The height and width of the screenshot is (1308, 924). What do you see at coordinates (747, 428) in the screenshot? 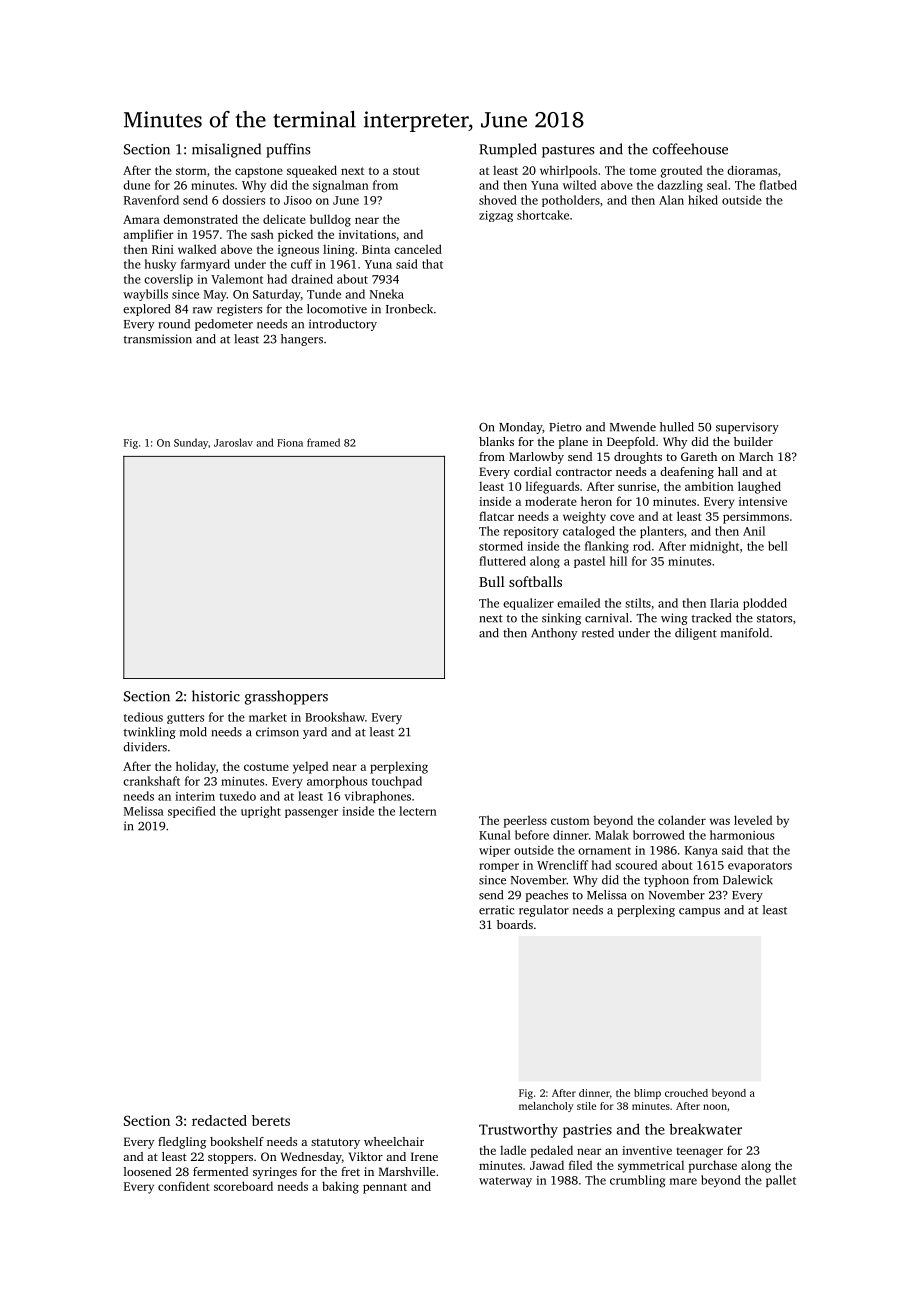
I see `supervisory` at bounding box center [747, 428].
